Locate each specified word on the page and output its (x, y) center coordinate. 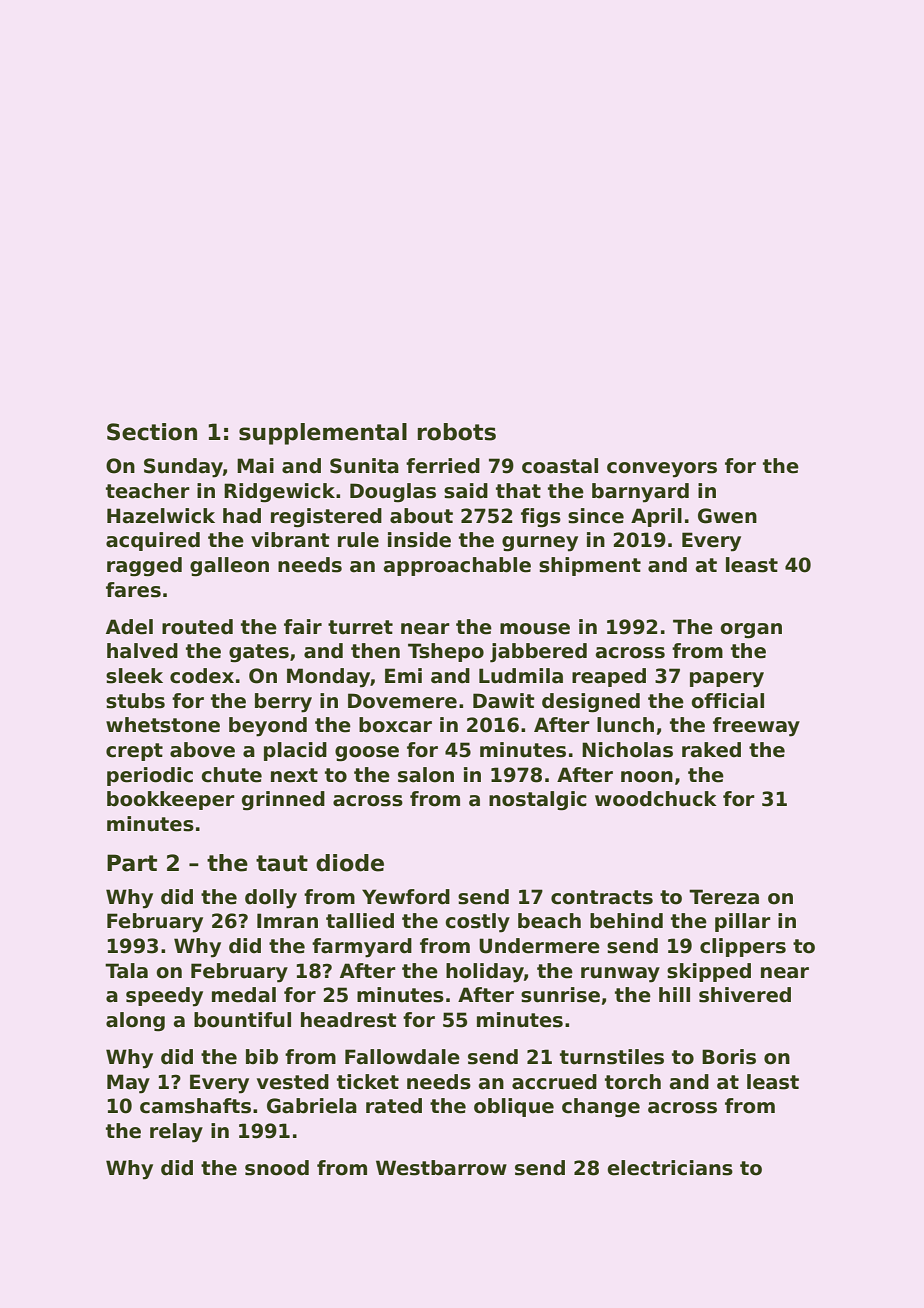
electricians (670, 1168)
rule (358, 540)
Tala (126, 971)
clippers (743, 947)
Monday (328, 678)
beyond (268, 727)
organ (751, 631)
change (601, 1108)
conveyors (662, 470)
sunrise (560, 995)
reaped (609, 677)
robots (457, 432)
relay (176, 1133)
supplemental (323, 434)
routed (197, 627)
